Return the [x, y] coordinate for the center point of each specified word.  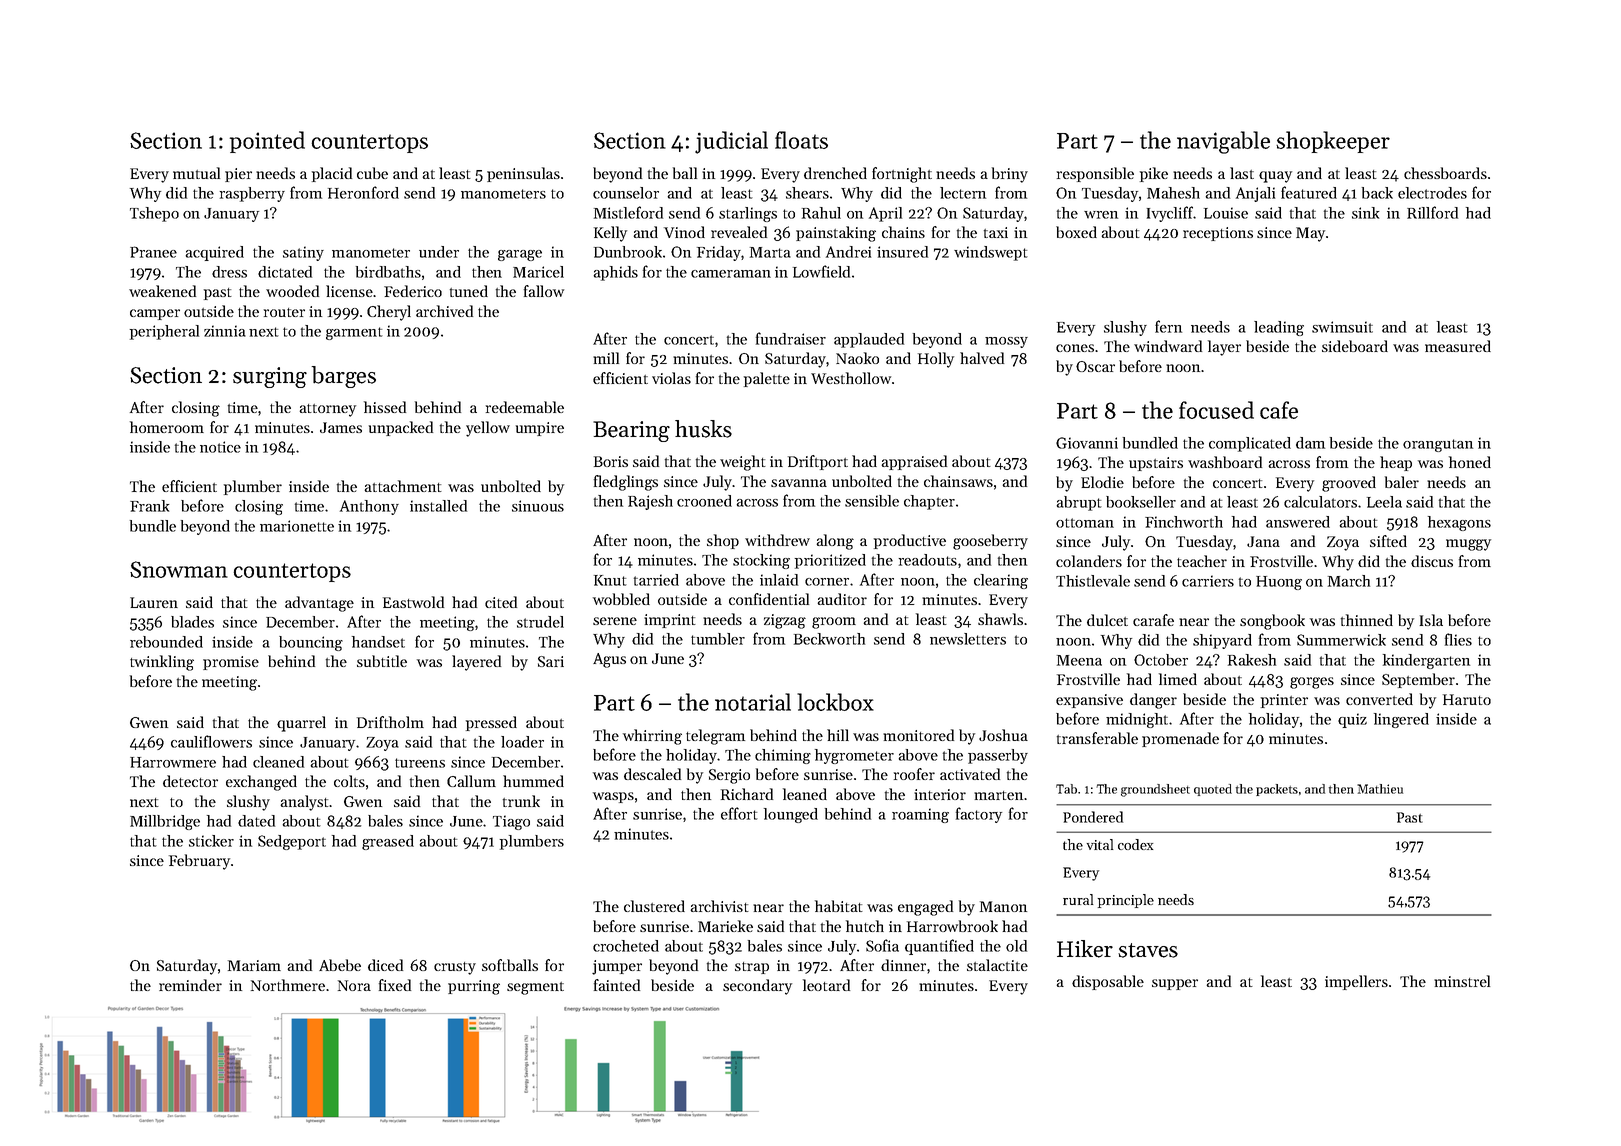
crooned [704, 501]
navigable [1223, 142]
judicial [731, 142]
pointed [267, 142]
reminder [190, 985]
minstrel [1462, 981]
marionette [297, 526]
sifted [1388, 541]
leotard [826, 985]
